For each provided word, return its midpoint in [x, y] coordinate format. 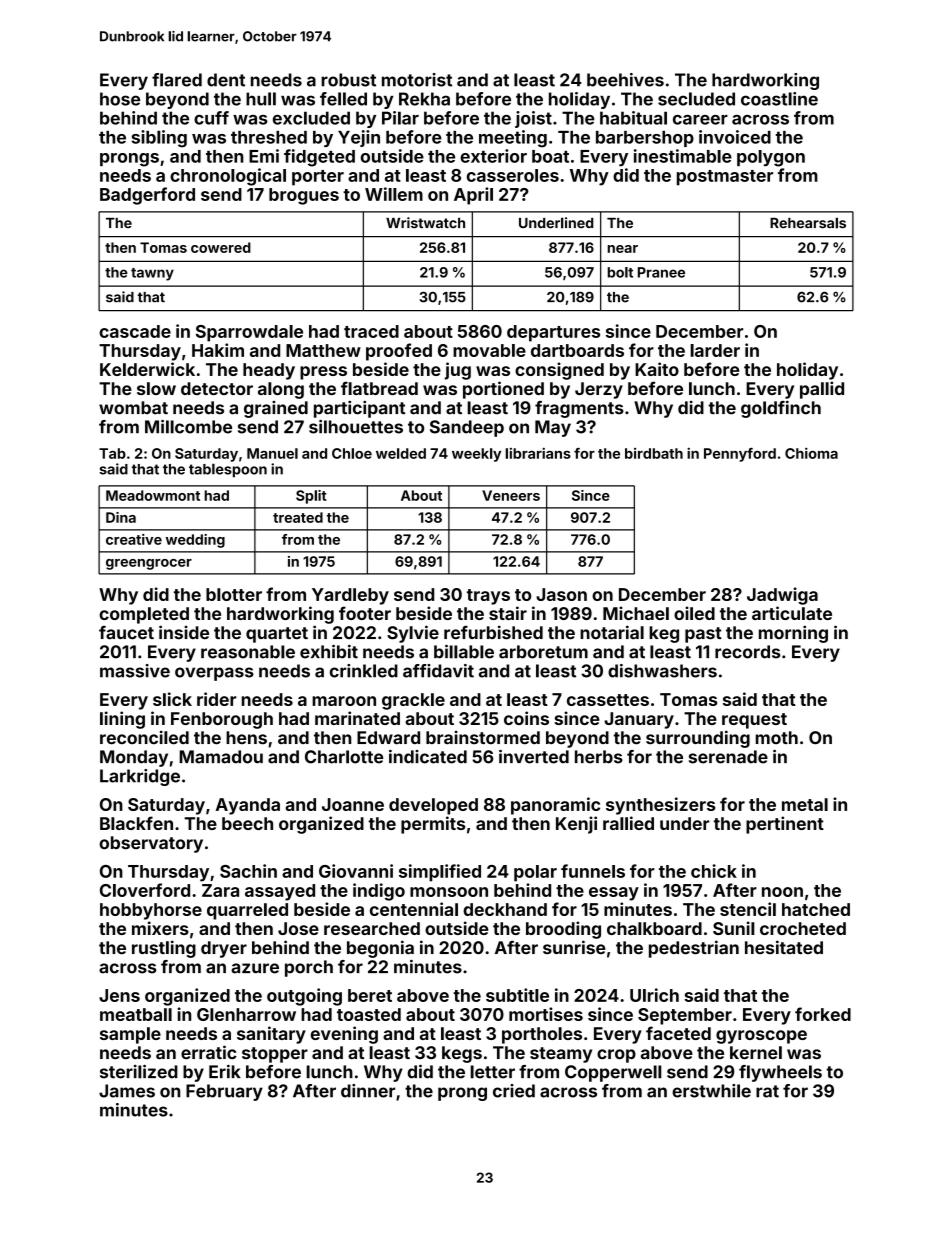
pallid [822, 390]
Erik [225, 1071]
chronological [228, 177]
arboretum [543, 652]
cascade [135, 331]
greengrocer [149, 564]
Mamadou [221, 757]
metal [805, 804]
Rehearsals [808, 223]
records [747, 652]
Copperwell [613, 1073]
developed [433, 806]
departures [553, 333]
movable [489, 350]
